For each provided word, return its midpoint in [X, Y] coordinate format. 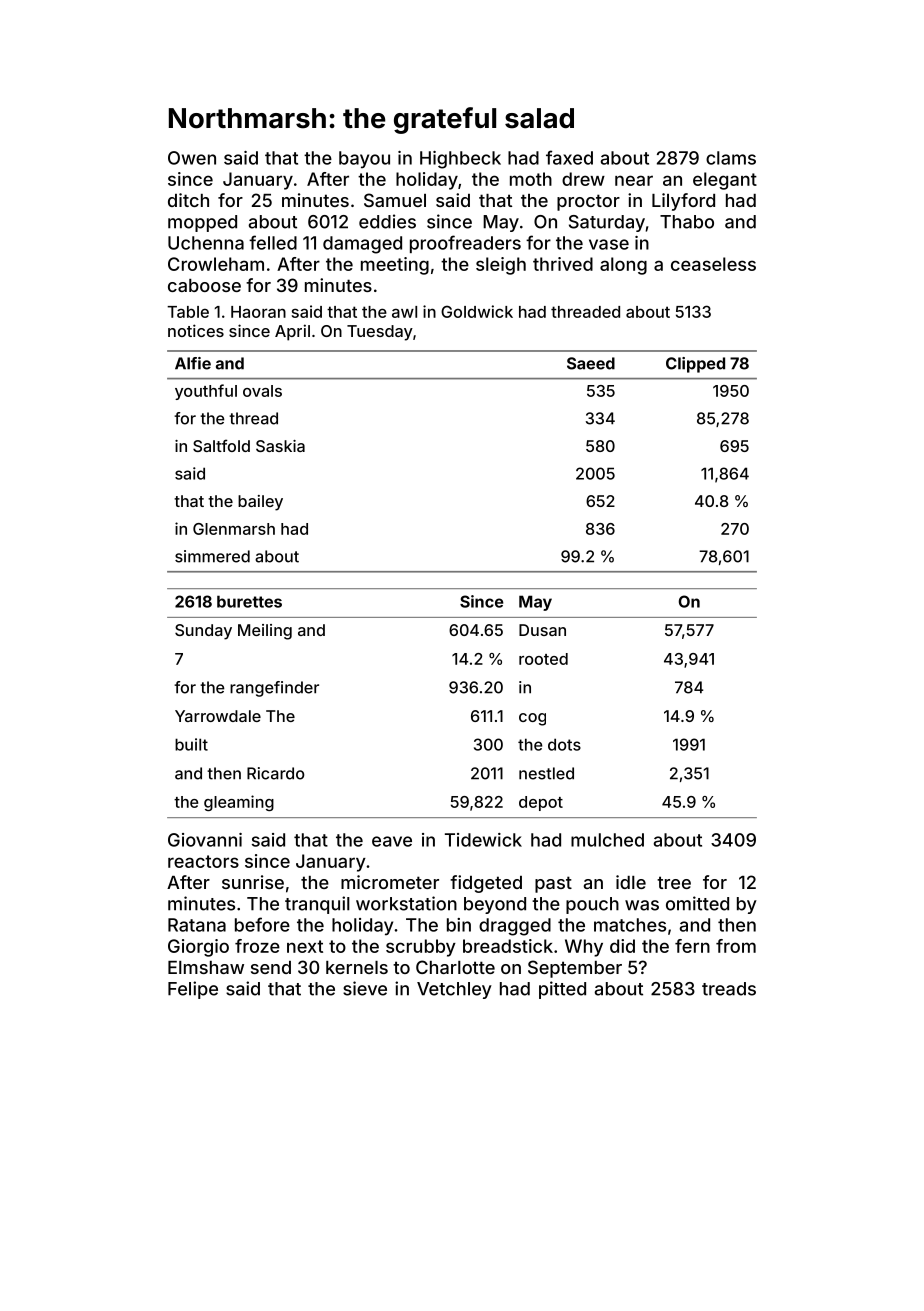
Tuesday [380, 333]
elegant [725, 181]
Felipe [193, 990]
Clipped [695, 365]
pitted [562, 990]
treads [729, 989]
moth [531, 179]
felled [273, 242]
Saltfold [221, 445]
